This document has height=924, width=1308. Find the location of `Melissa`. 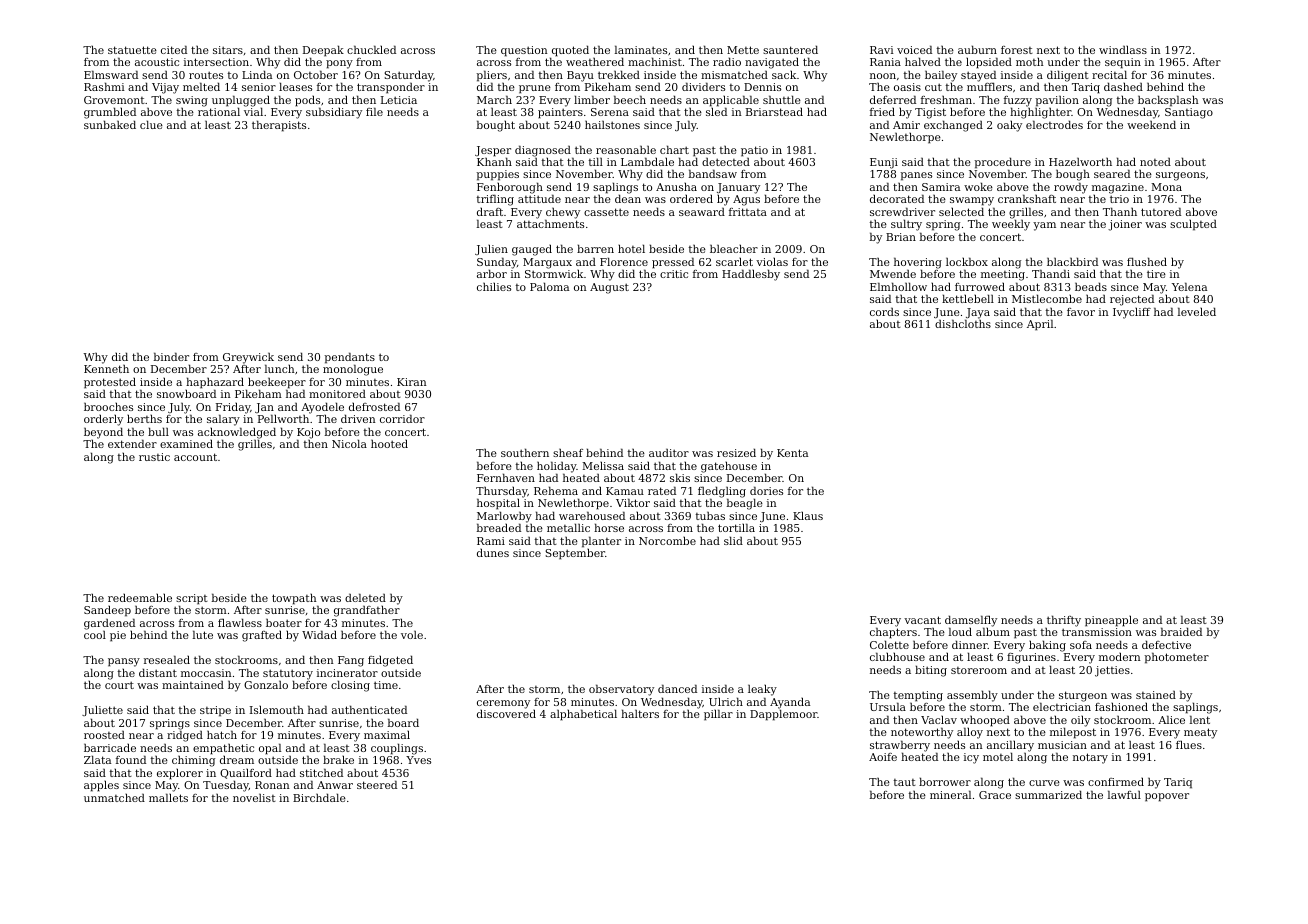

Melissa is located at coordinates (603, 466).
